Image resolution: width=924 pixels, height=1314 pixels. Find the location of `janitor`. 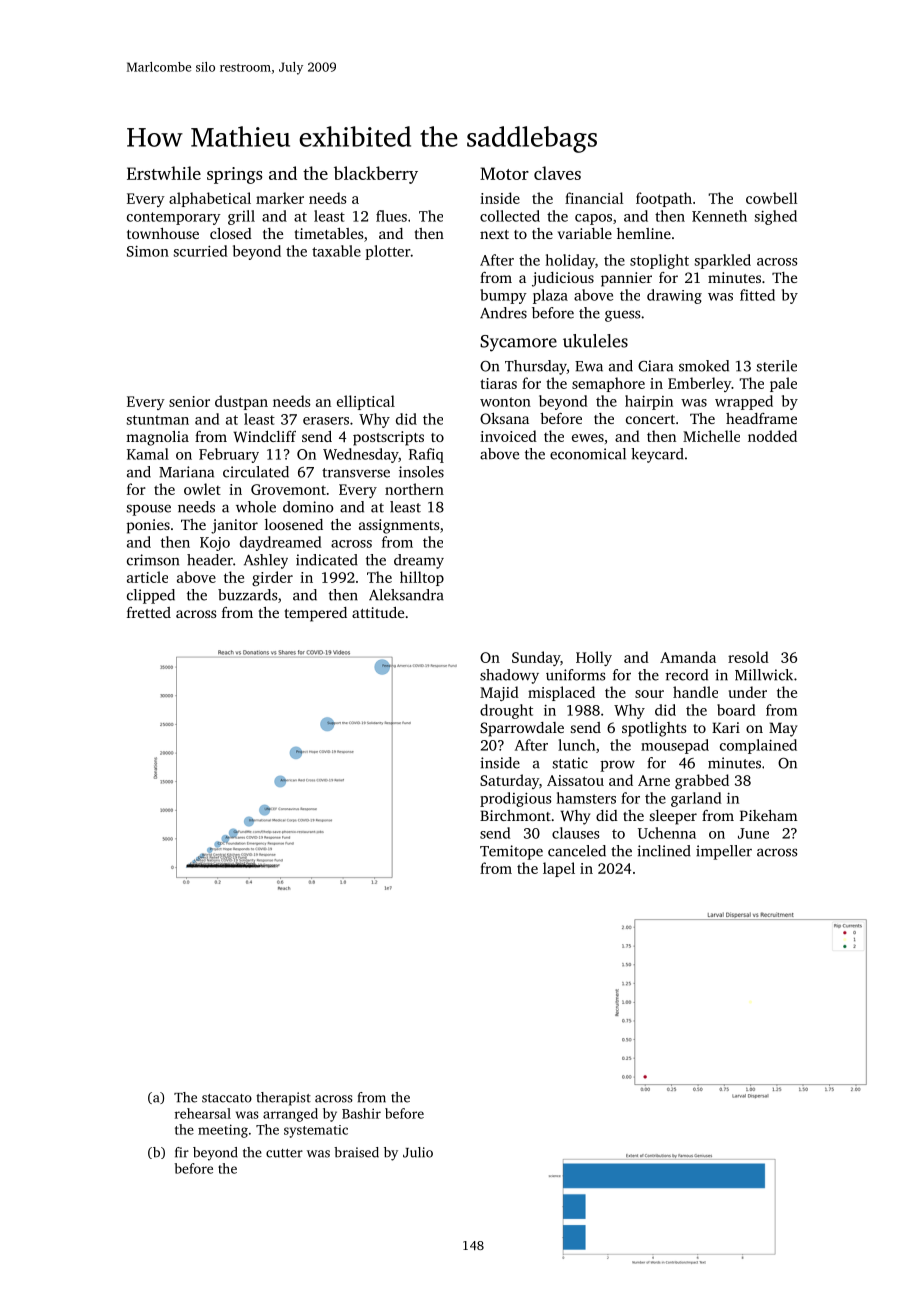

janitor is located at coordinates (234, 526).
